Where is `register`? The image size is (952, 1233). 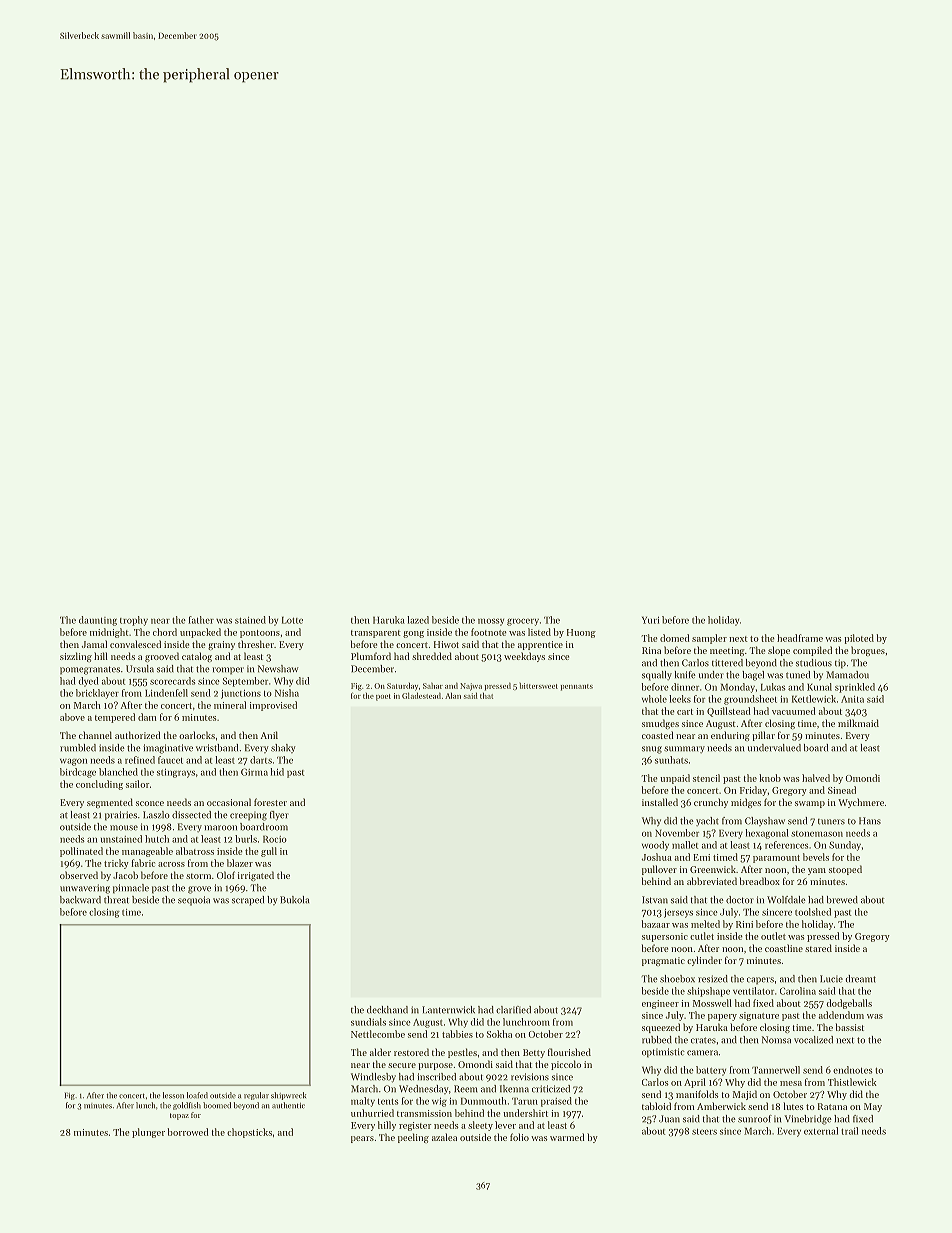 register is located at coordinates (415, 1126).
